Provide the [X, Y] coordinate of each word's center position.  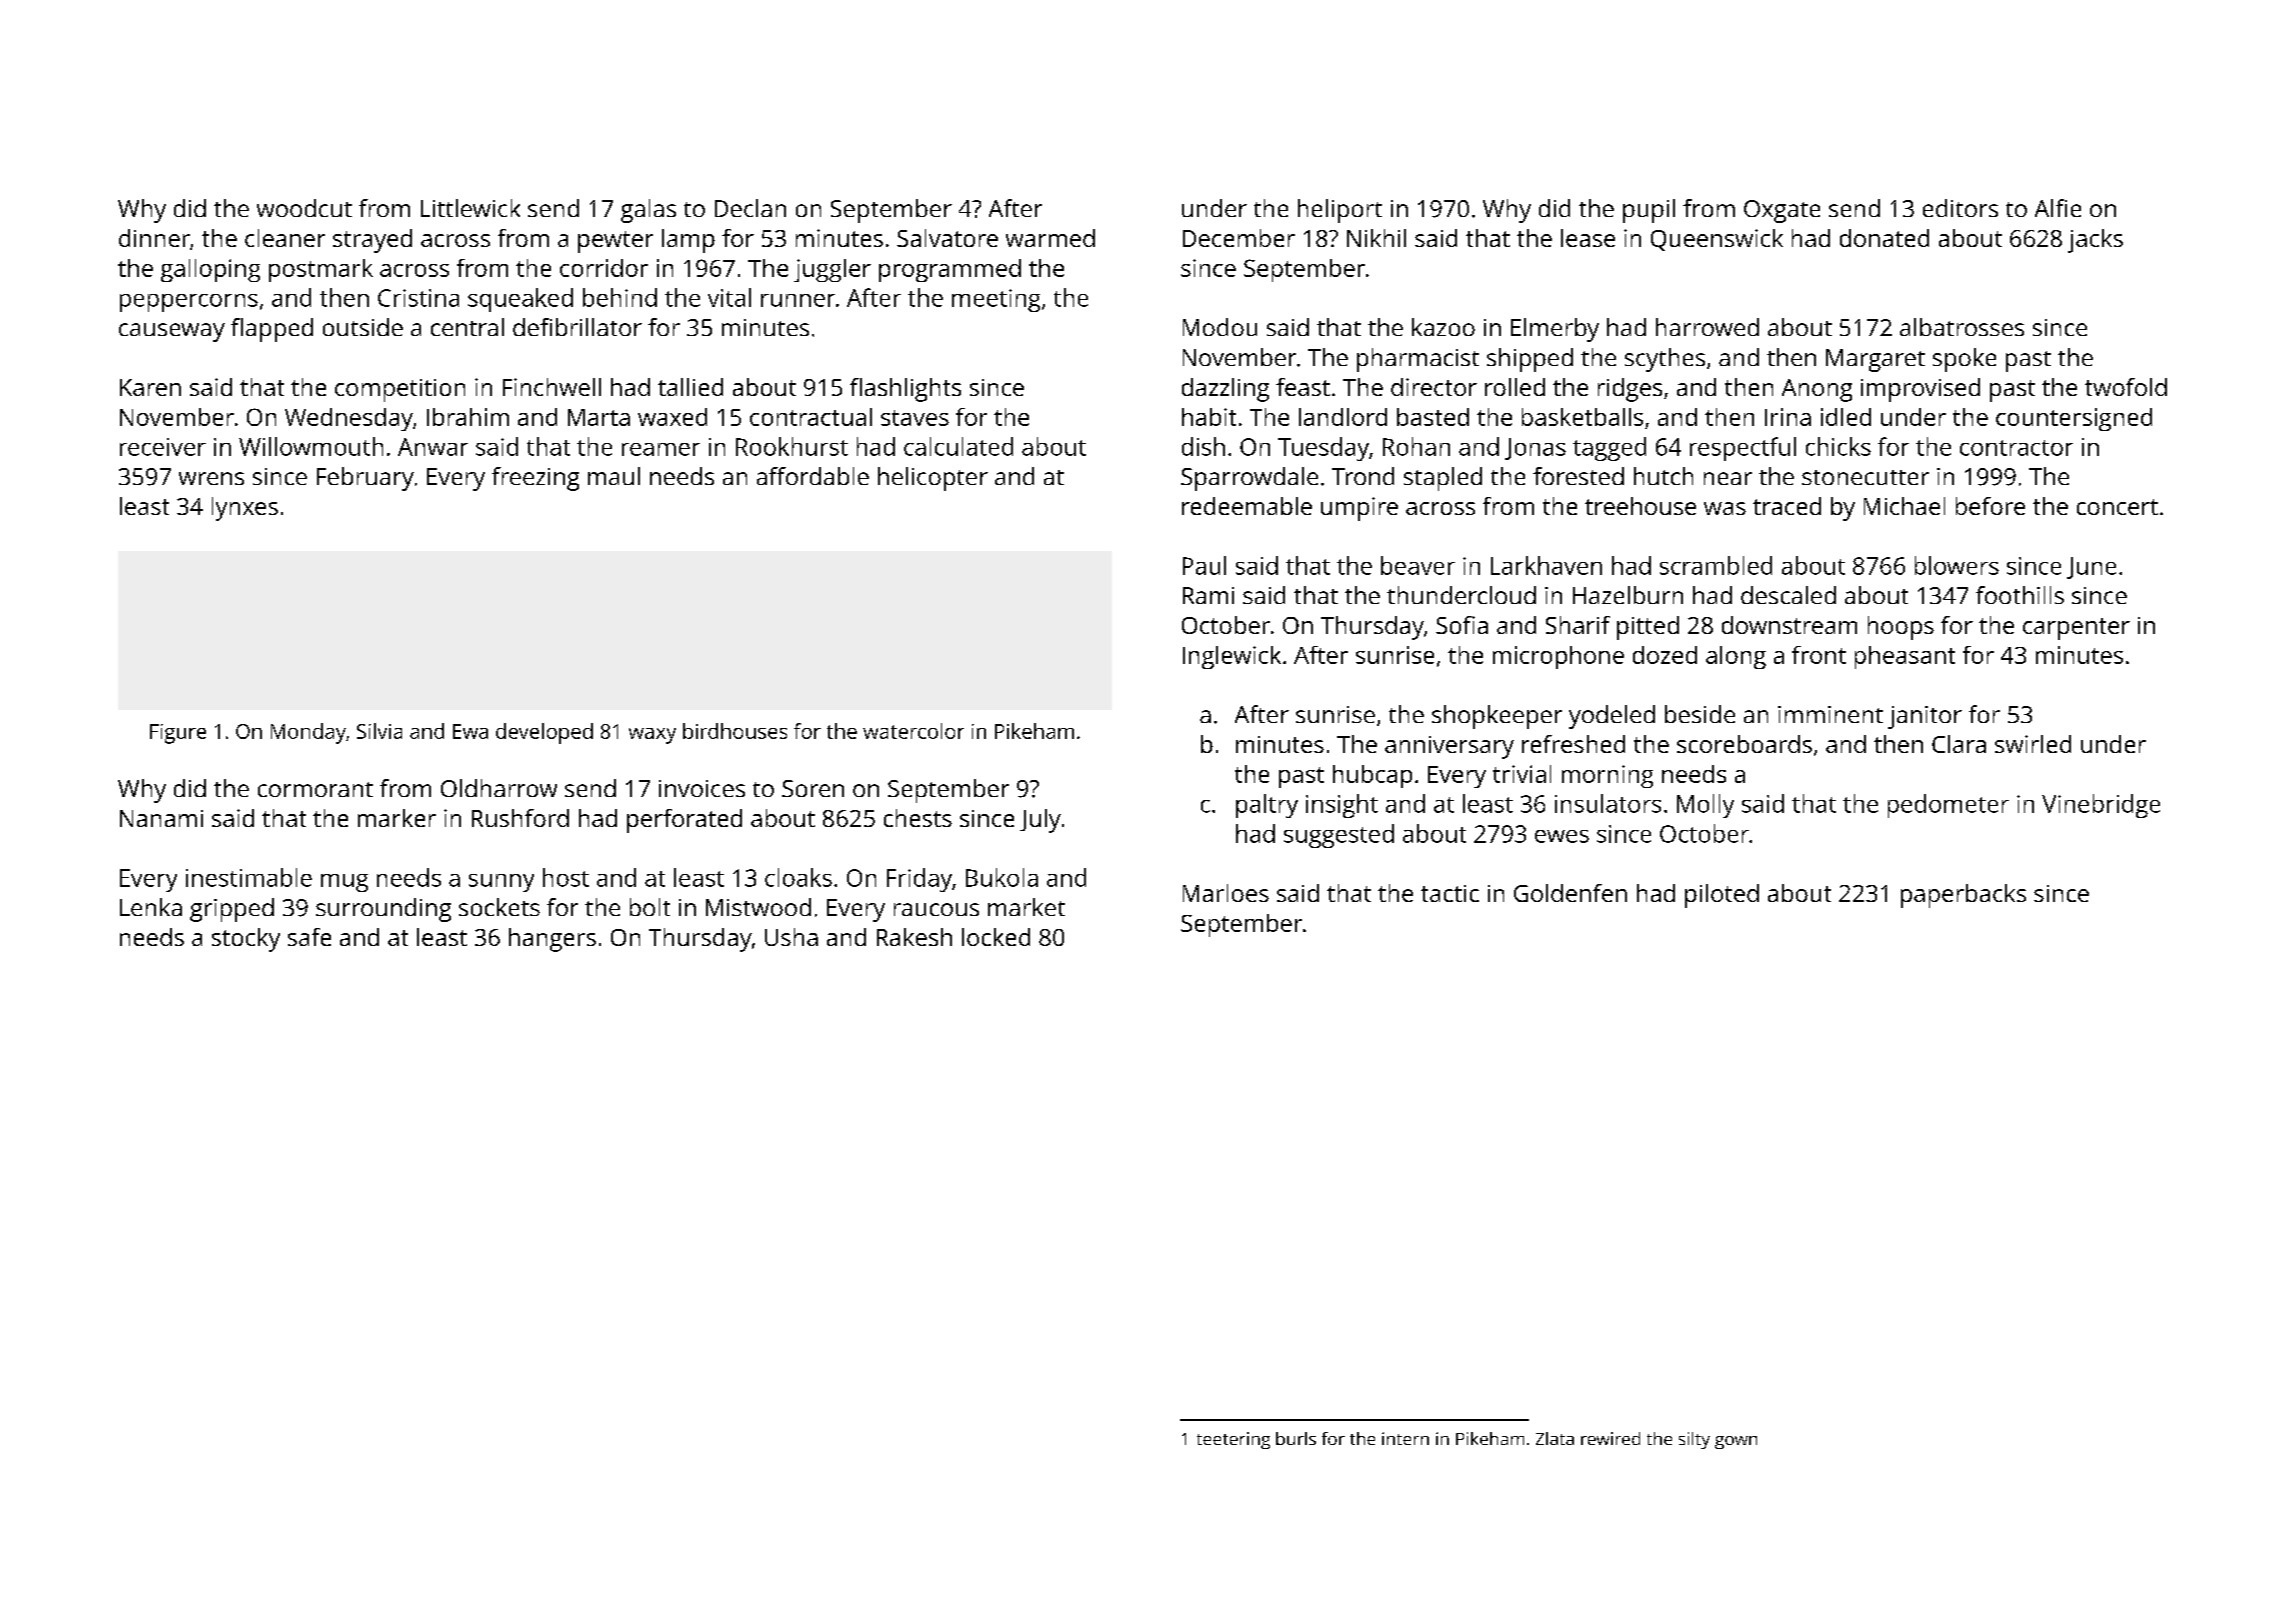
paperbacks [1963, 896]
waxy [652, 736]
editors [1960, 208]
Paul [1204, 565]
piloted [1722, 896]
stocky [246, 940]
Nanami [161, 818]
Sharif [1578, 625]
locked [996, 937]
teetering [1233, 1440]
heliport [1340, 211]
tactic [1450, 893]
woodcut [304, 208]
